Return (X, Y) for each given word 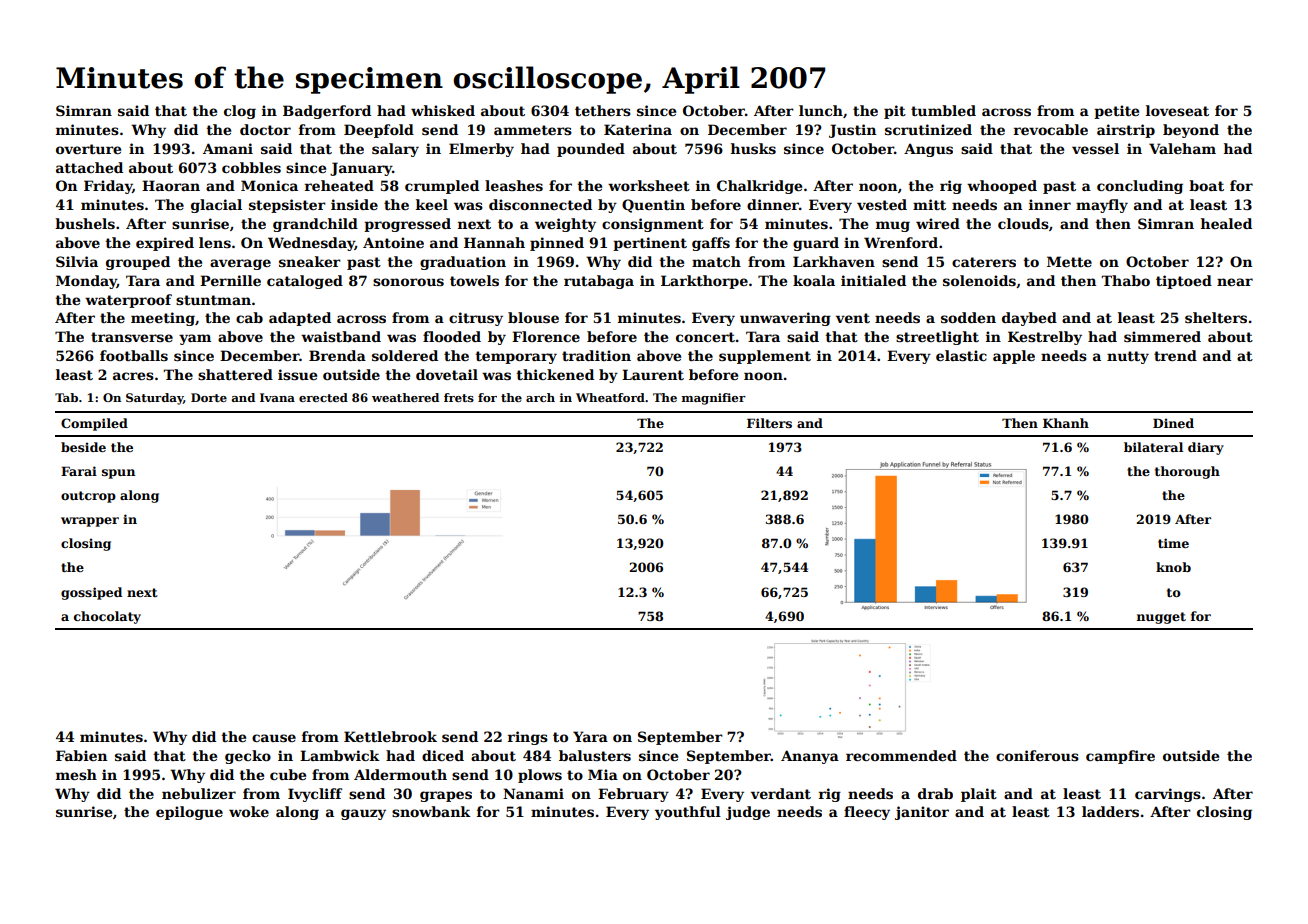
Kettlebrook (390, 736)
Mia (603, 774)
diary (1206, 448)
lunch (821, 110)
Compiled (94, 424)
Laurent (653, 374)
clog (240, 112)
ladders (1110, 811)
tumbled (943, 110)
